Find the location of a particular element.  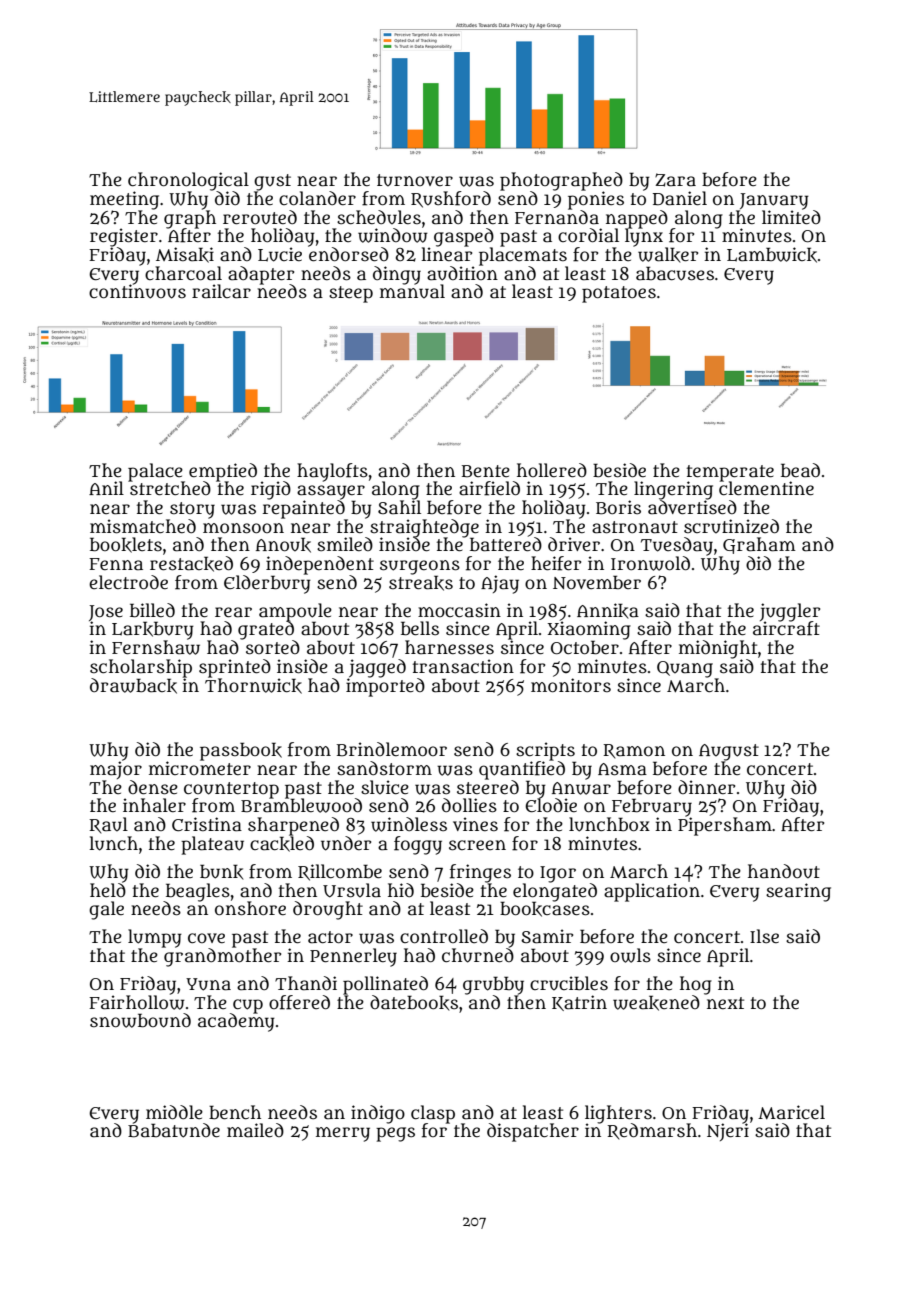

middle is located at coordinates (174, 1112).
